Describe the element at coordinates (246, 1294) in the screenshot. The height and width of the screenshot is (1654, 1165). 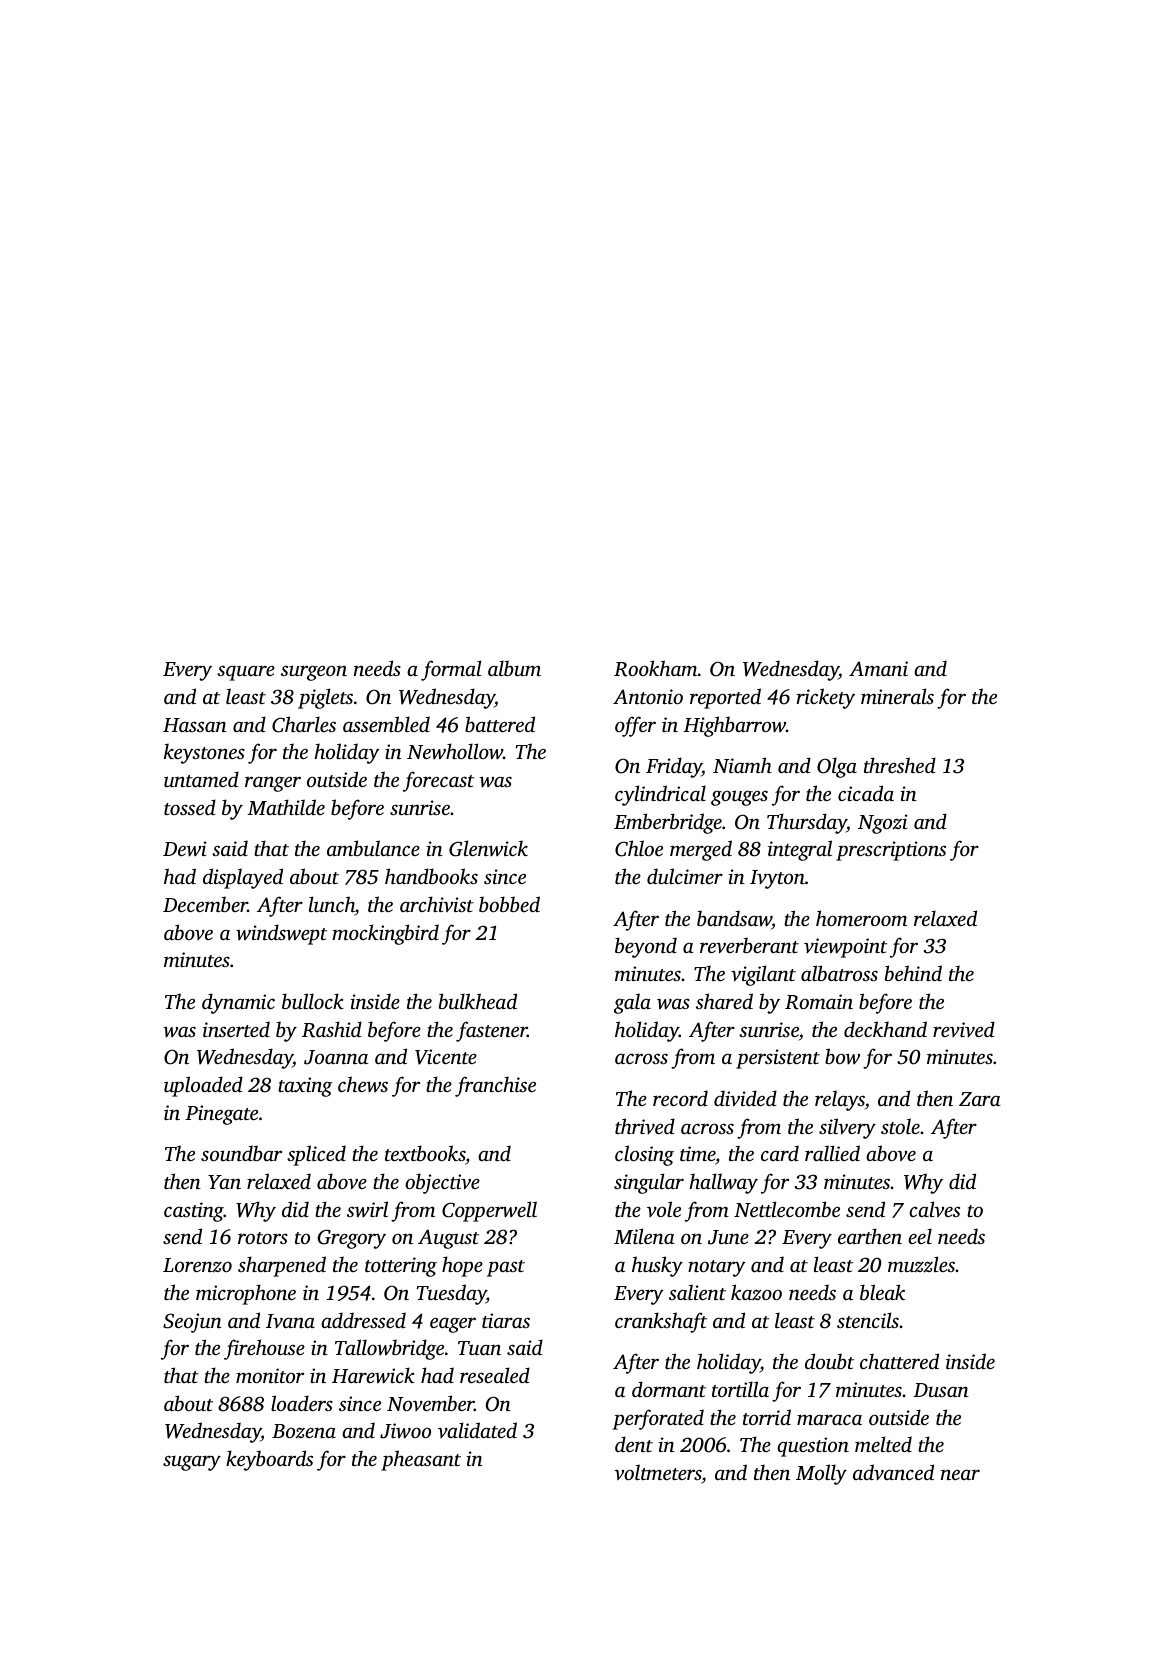
I see `microphone` at that location.
